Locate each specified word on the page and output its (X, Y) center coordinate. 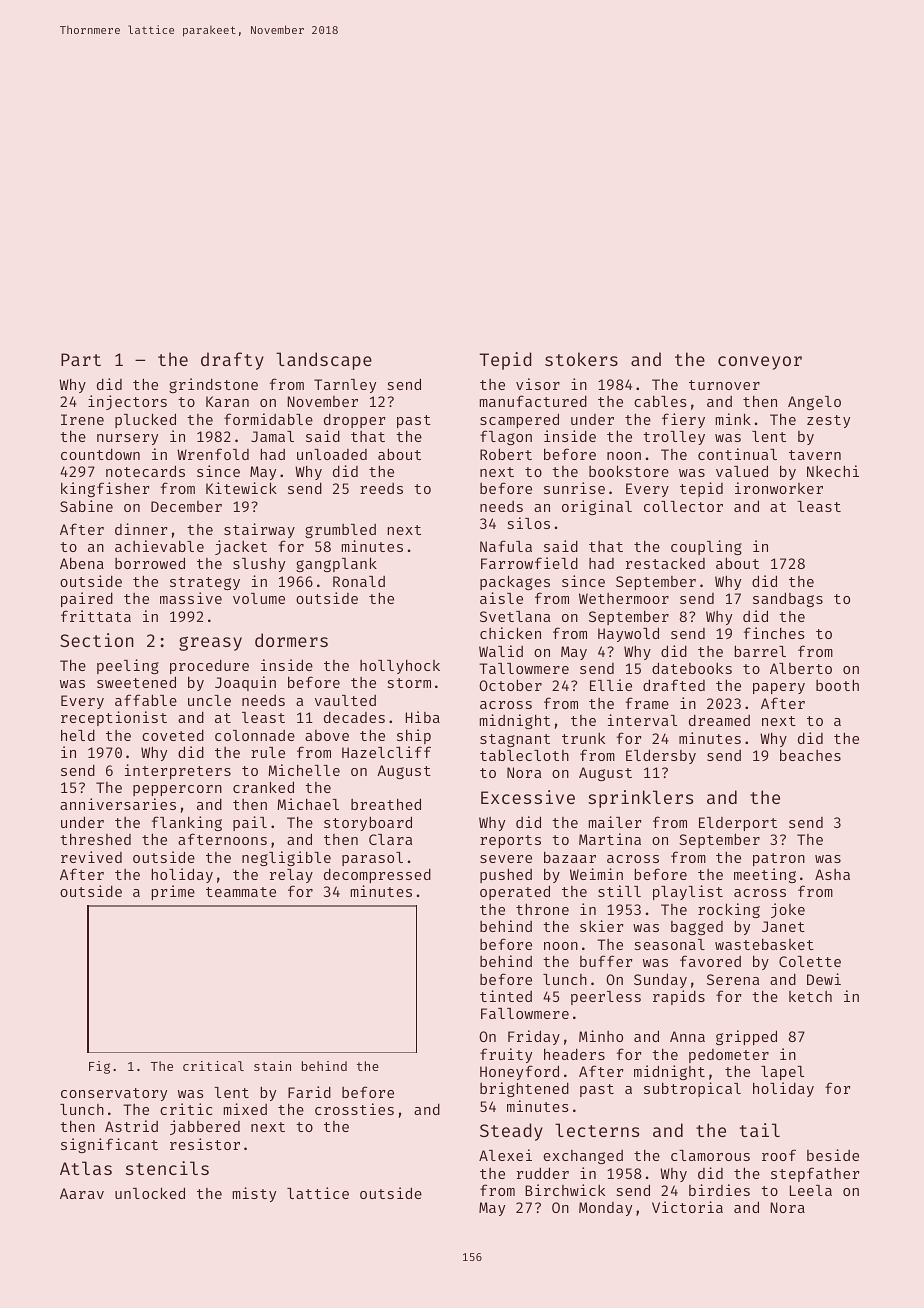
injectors (127, 402)
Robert (506, 454)
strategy (205, 583)
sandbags (788, 599)
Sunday (660, 980)
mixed (245, 1109)
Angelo (814, 403)
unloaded (332, 454)
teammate (241, 892)
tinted (506, 996)
